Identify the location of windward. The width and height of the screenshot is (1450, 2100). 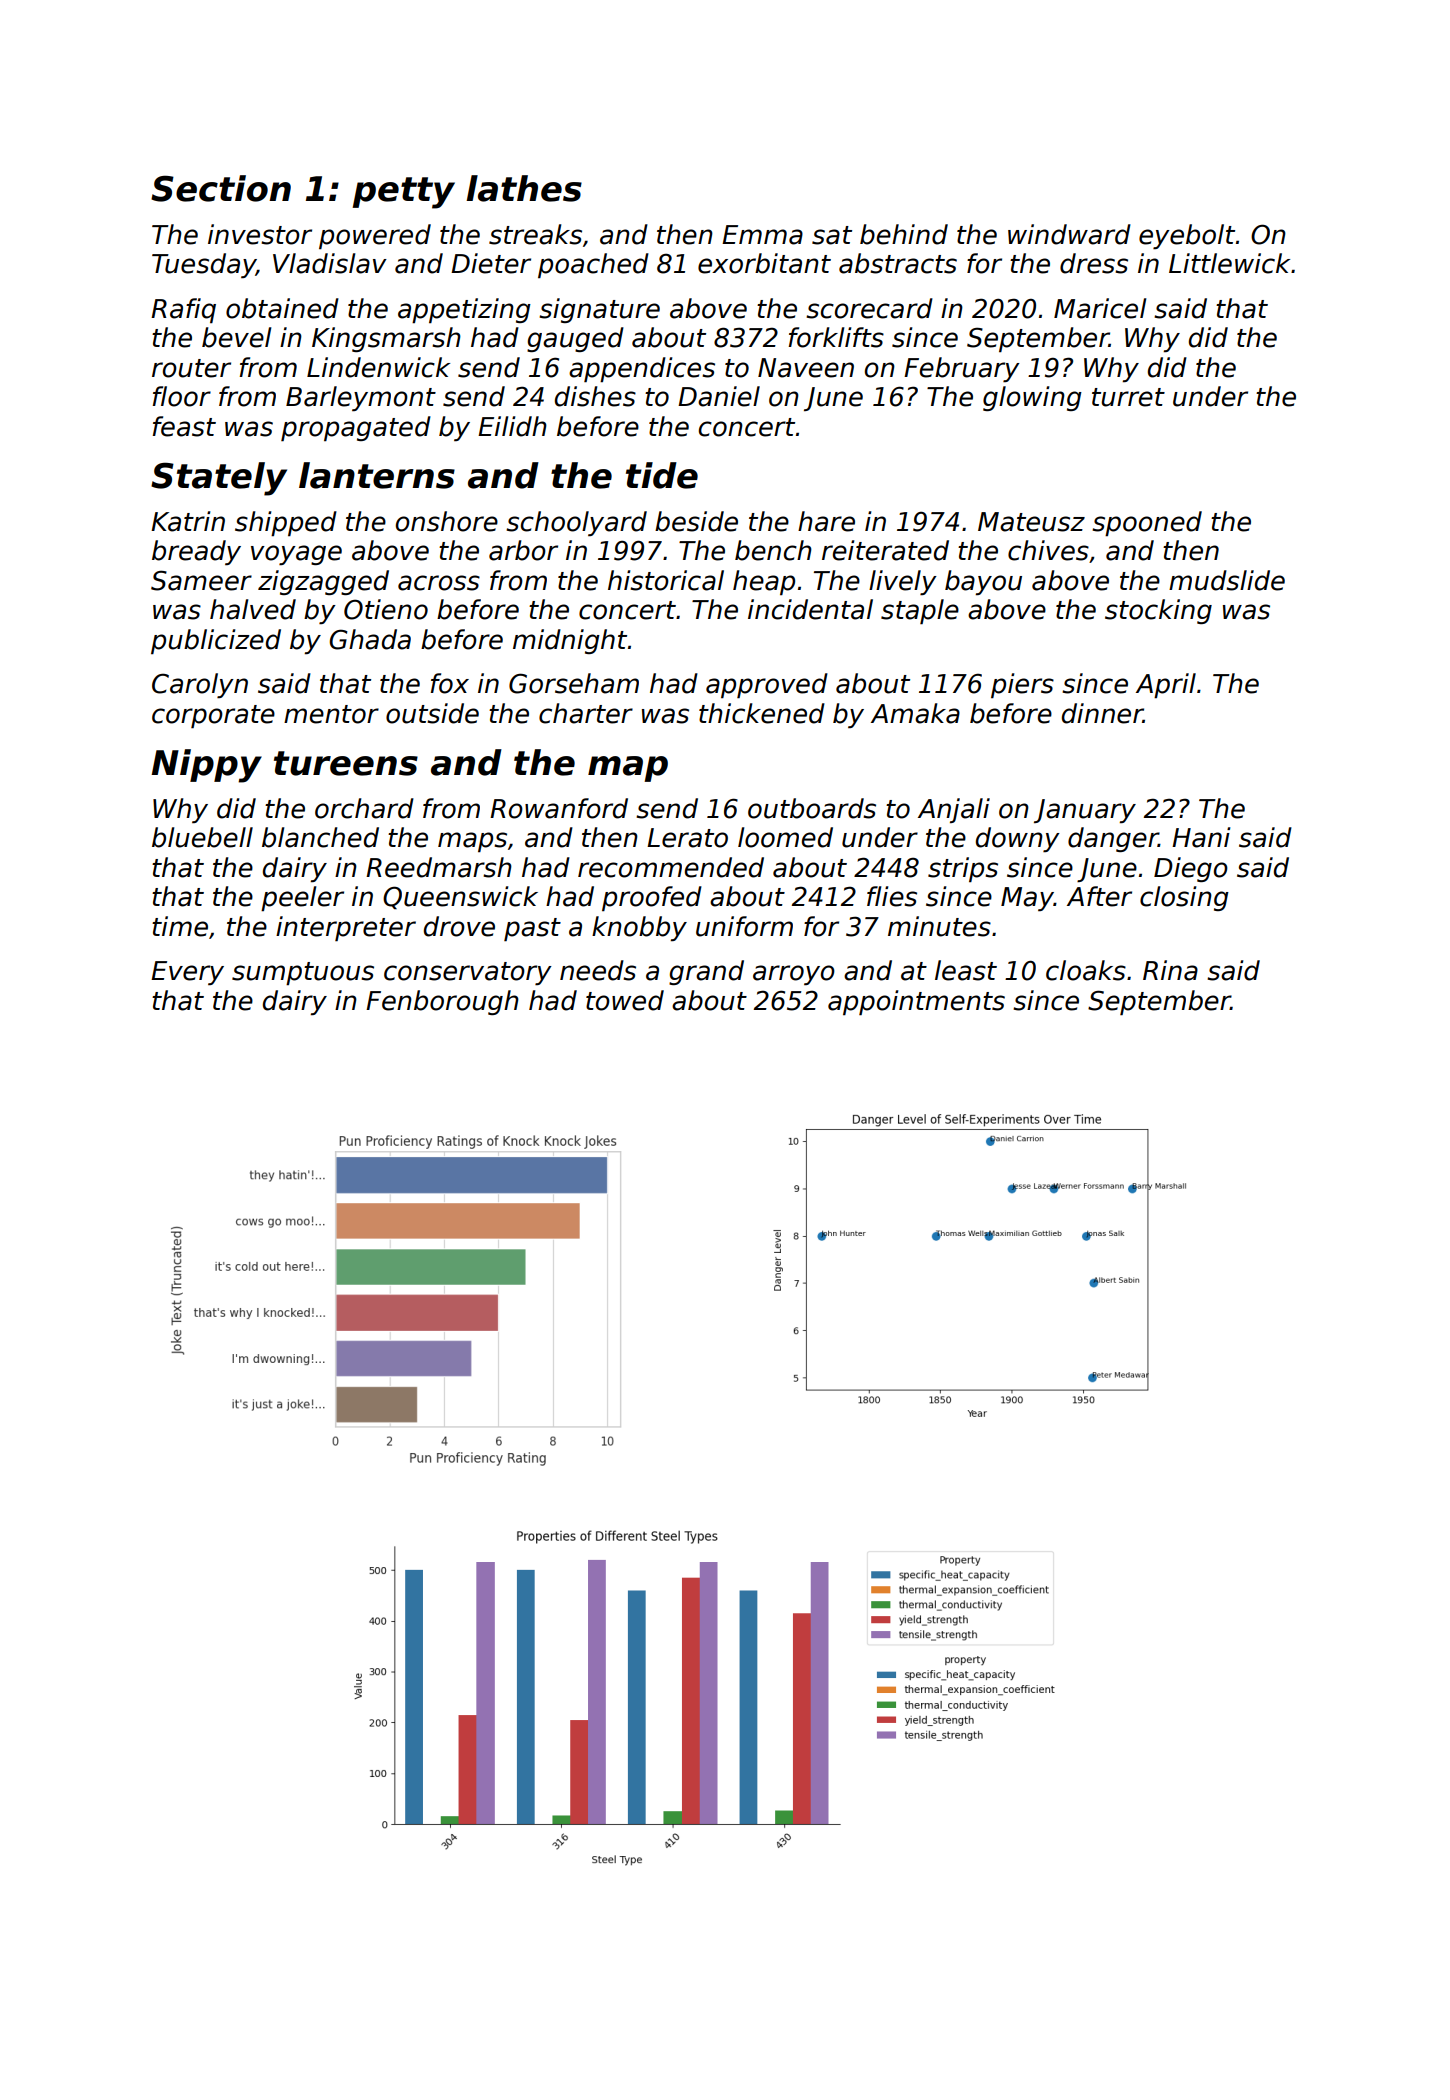
(1069, 234).
